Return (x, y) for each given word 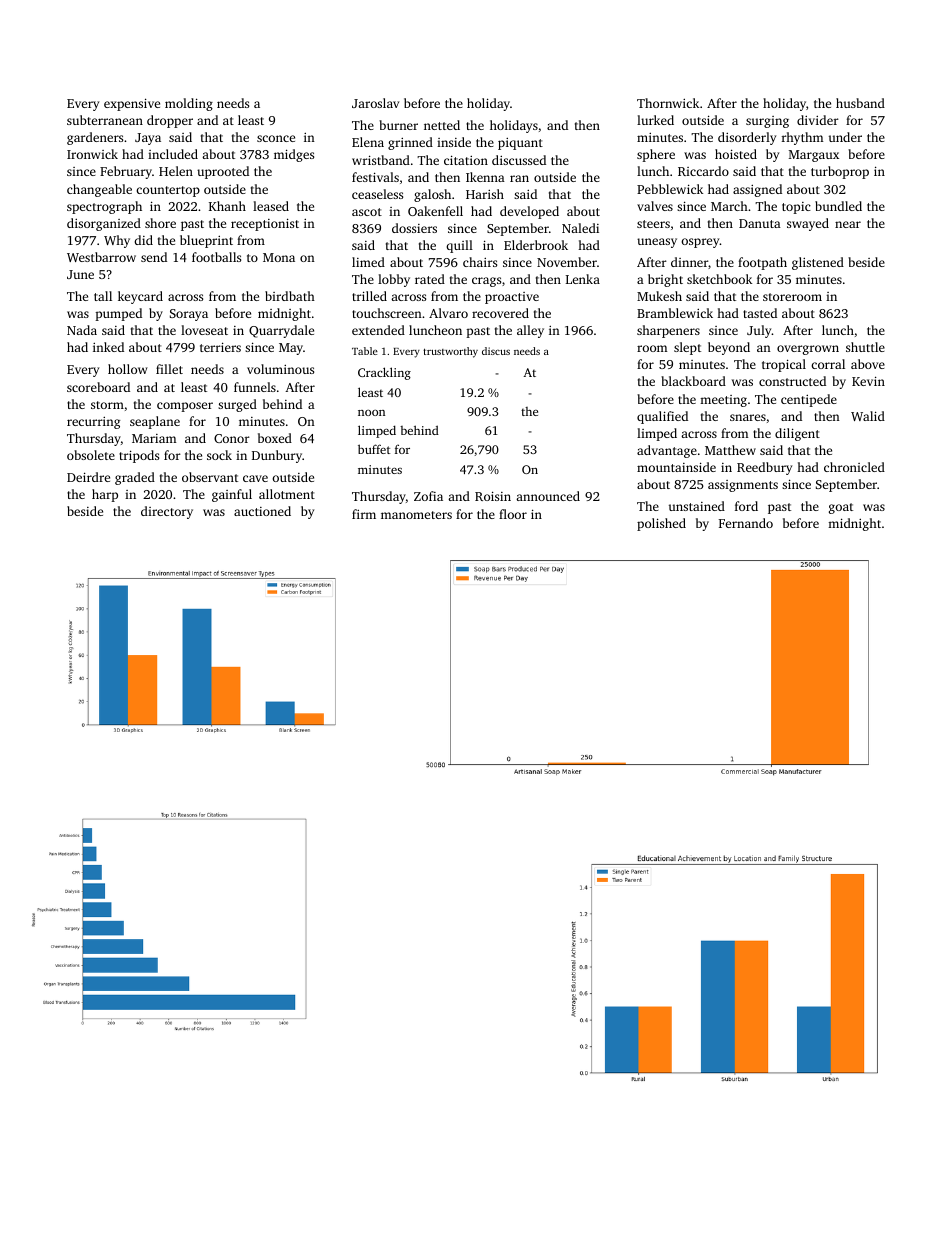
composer (185, 407)
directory (167, 512)
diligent (797, 434)
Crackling (384, 373)
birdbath (290, 296)
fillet (169, 369)
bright (665, 280)
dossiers (414, 228)
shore (160, 223)
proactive (512, 298)
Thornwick (668, 103)
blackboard (693, 381)
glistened (818, 263)
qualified (662, 417)
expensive (132, 104)
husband (860, 103)
